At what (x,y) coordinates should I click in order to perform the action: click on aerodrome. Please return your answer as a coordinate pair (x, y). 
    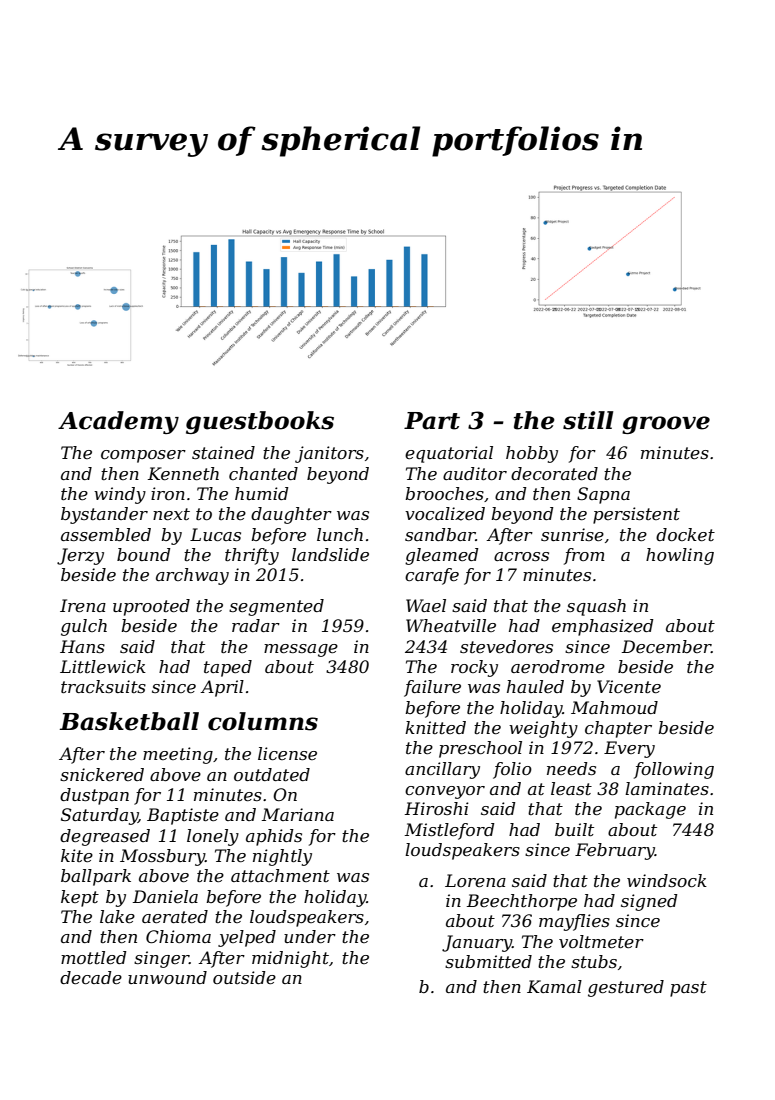
    Looking at the image, I should click on (558, 666).
